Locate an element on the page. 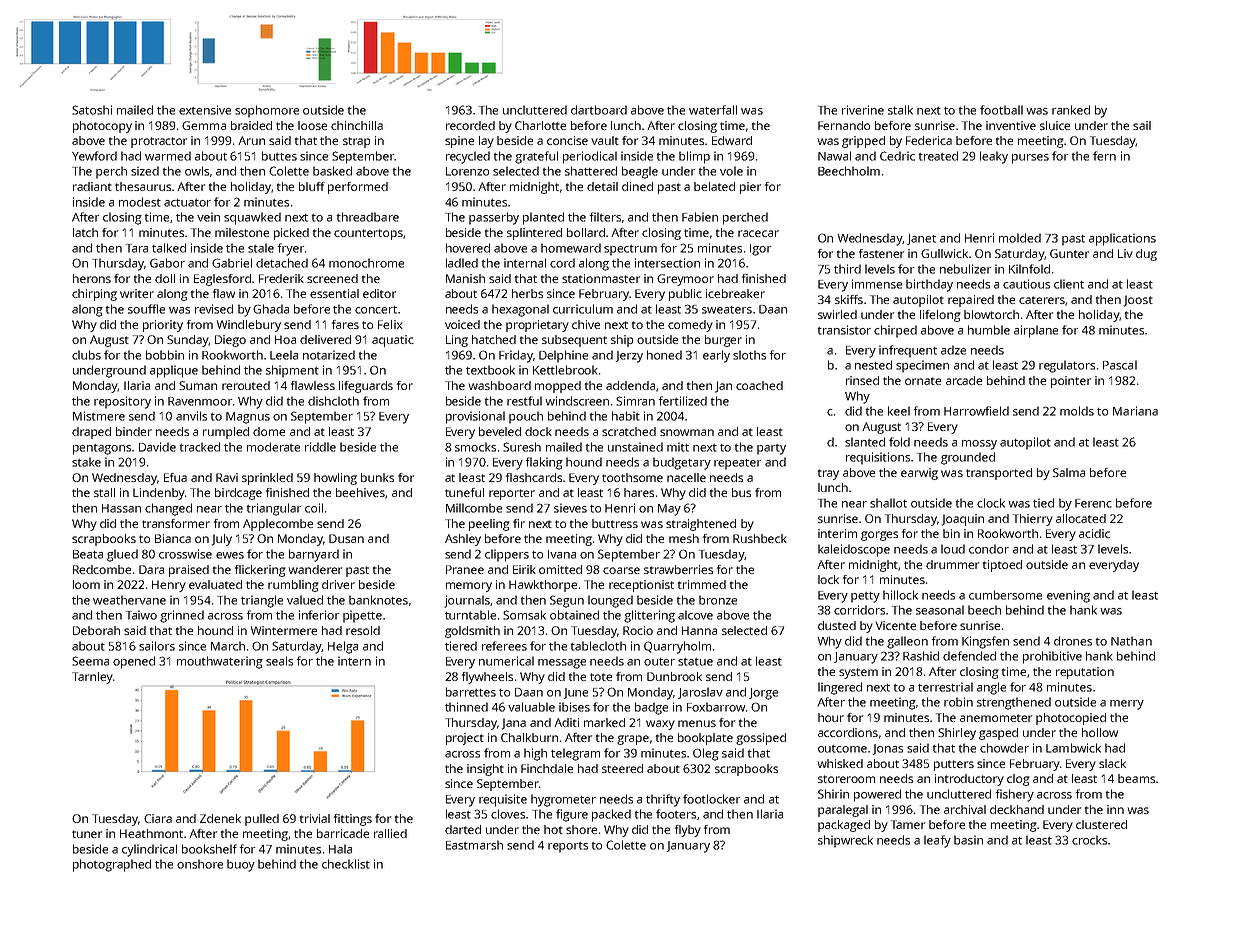 The image size is (1233, 952). early is located at coordinates (716, 356).
